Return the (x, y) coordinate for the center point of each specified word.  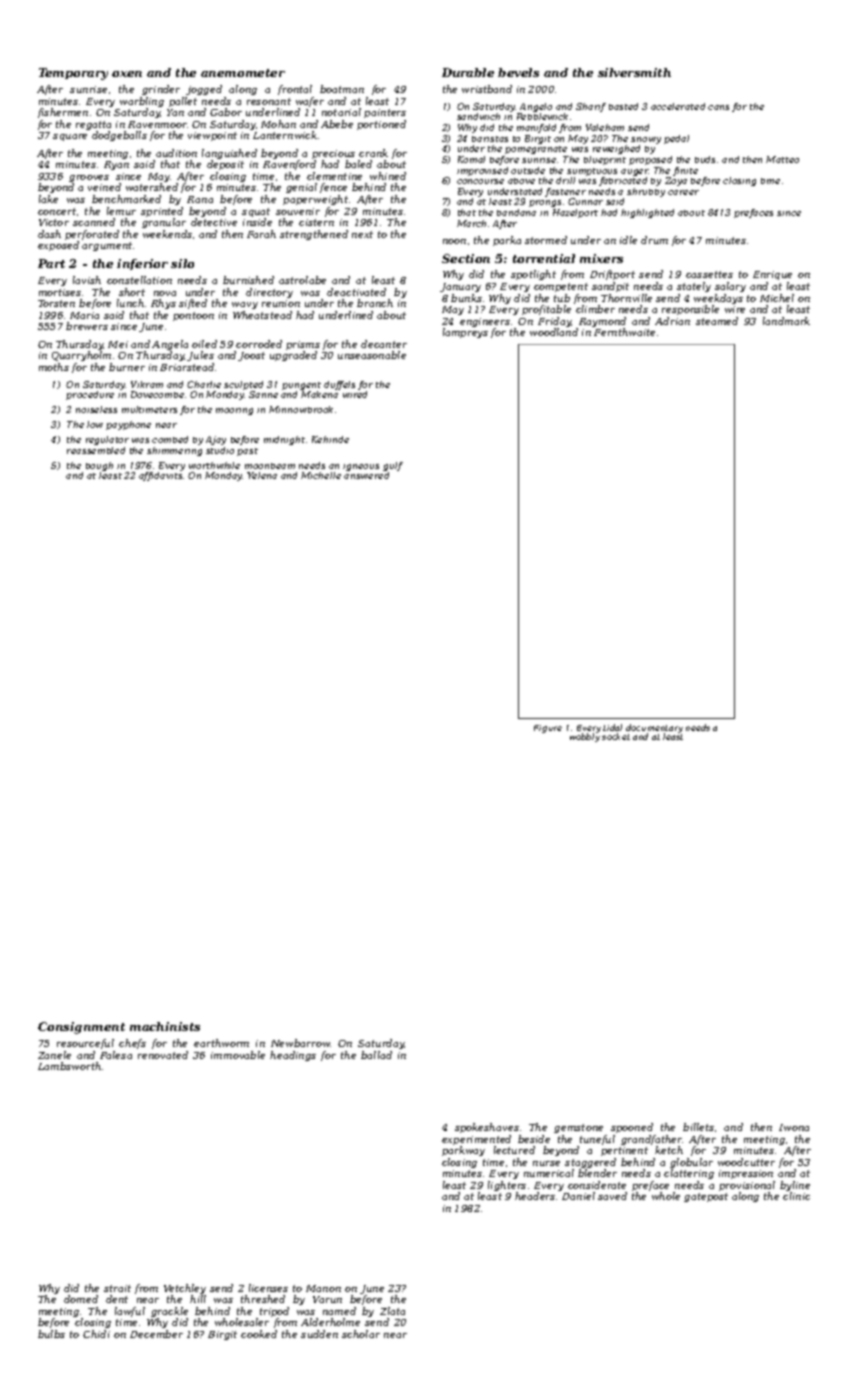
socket (616, 737)
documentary (654, 729)
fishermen (63, 113)
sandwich (478, 116)
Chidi (96, 1334)
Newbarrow (301, 1043)
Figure (548, 729)
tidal (612, 727)
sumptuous (592, 172)
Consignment (81, 1028)
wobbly (585, 738)
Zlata (392, 1311)
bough (99, 466)
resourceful (85, 1044)
